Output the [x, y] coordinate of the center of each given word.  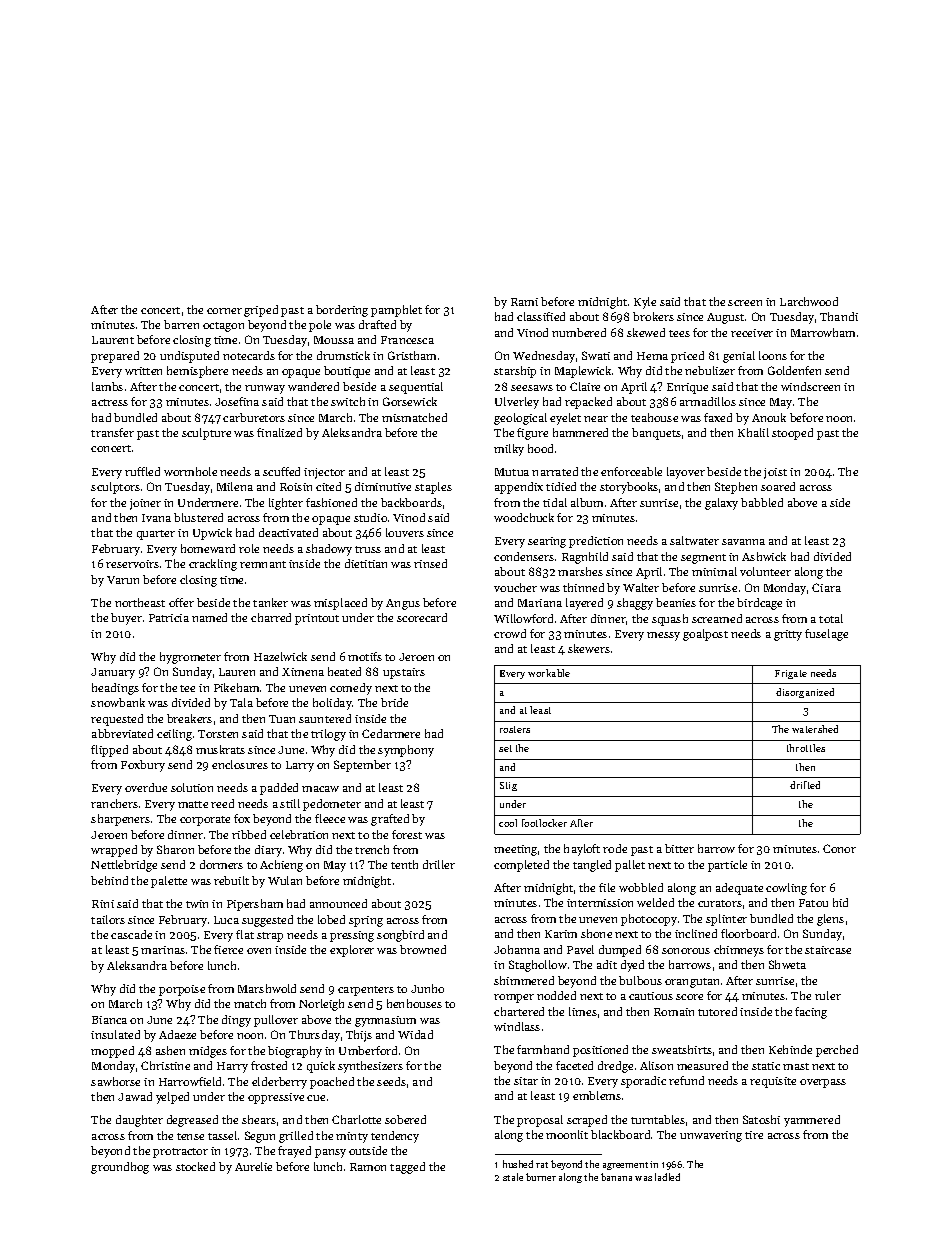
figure [532, 434]
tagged [407, 1168]
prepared [115, 357]
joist [775, 473]
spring [366, 921]
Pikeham [236, 687]
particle [727, 866]
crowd [510, 633]
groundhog [120, 1168]
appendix [519, 488]
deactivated [288, 532]
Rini [103, 904]
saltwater [694, 540]
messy [663, 636]
